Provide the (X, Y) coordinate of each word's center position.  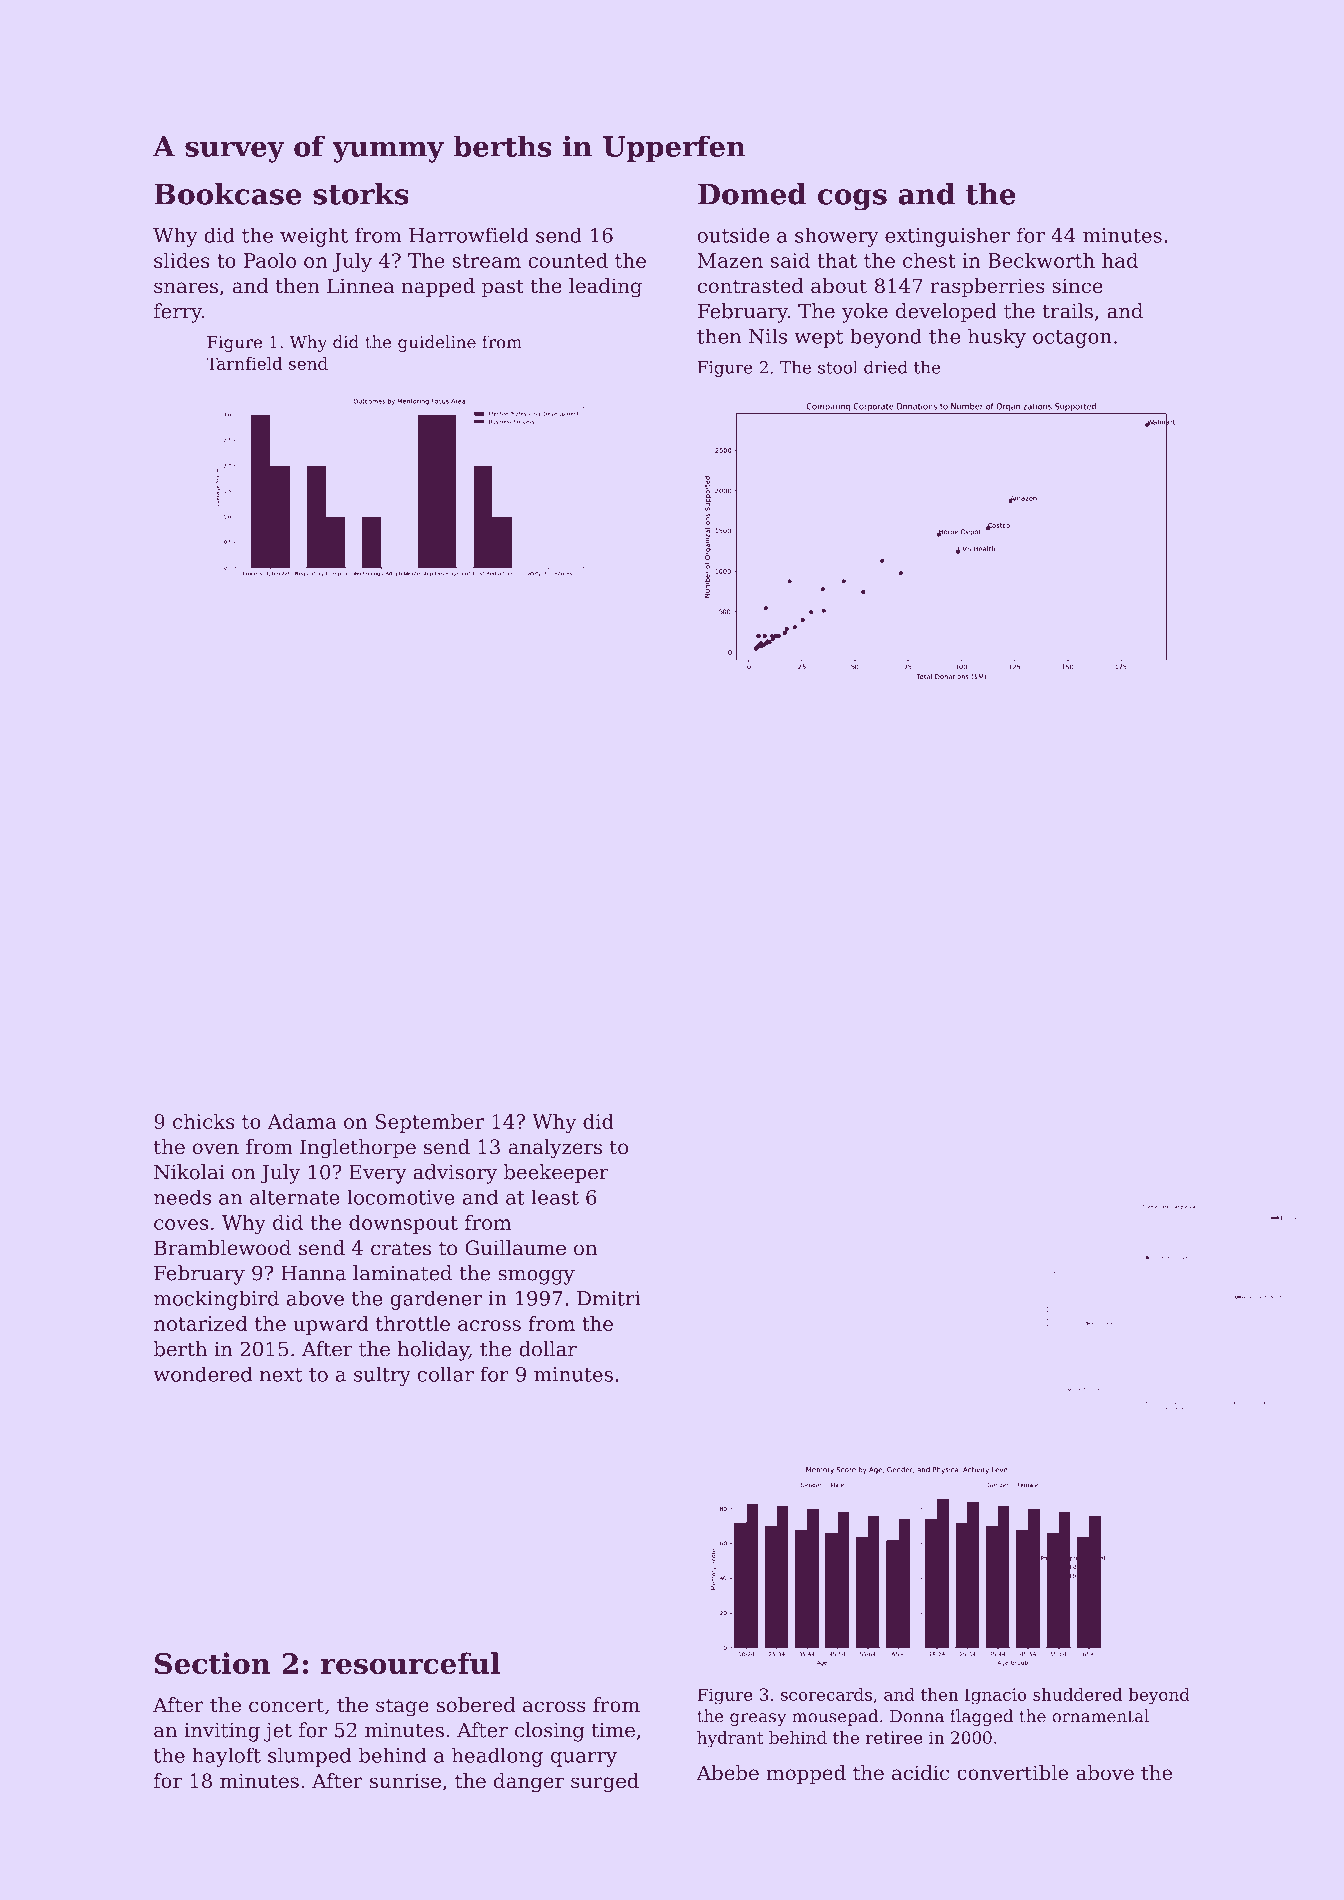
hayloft (226, 1757)
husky (997, 338)
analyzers (555, 1149)
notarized (200, 1323)
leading (605, 288)
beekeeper (556, 1174)
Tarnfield (244, 363)
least (555, 1197)
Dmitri (608, 1298)
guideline (437, 343)
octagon (1072, 339)
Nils (768, 336)
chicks (204, 1121)
